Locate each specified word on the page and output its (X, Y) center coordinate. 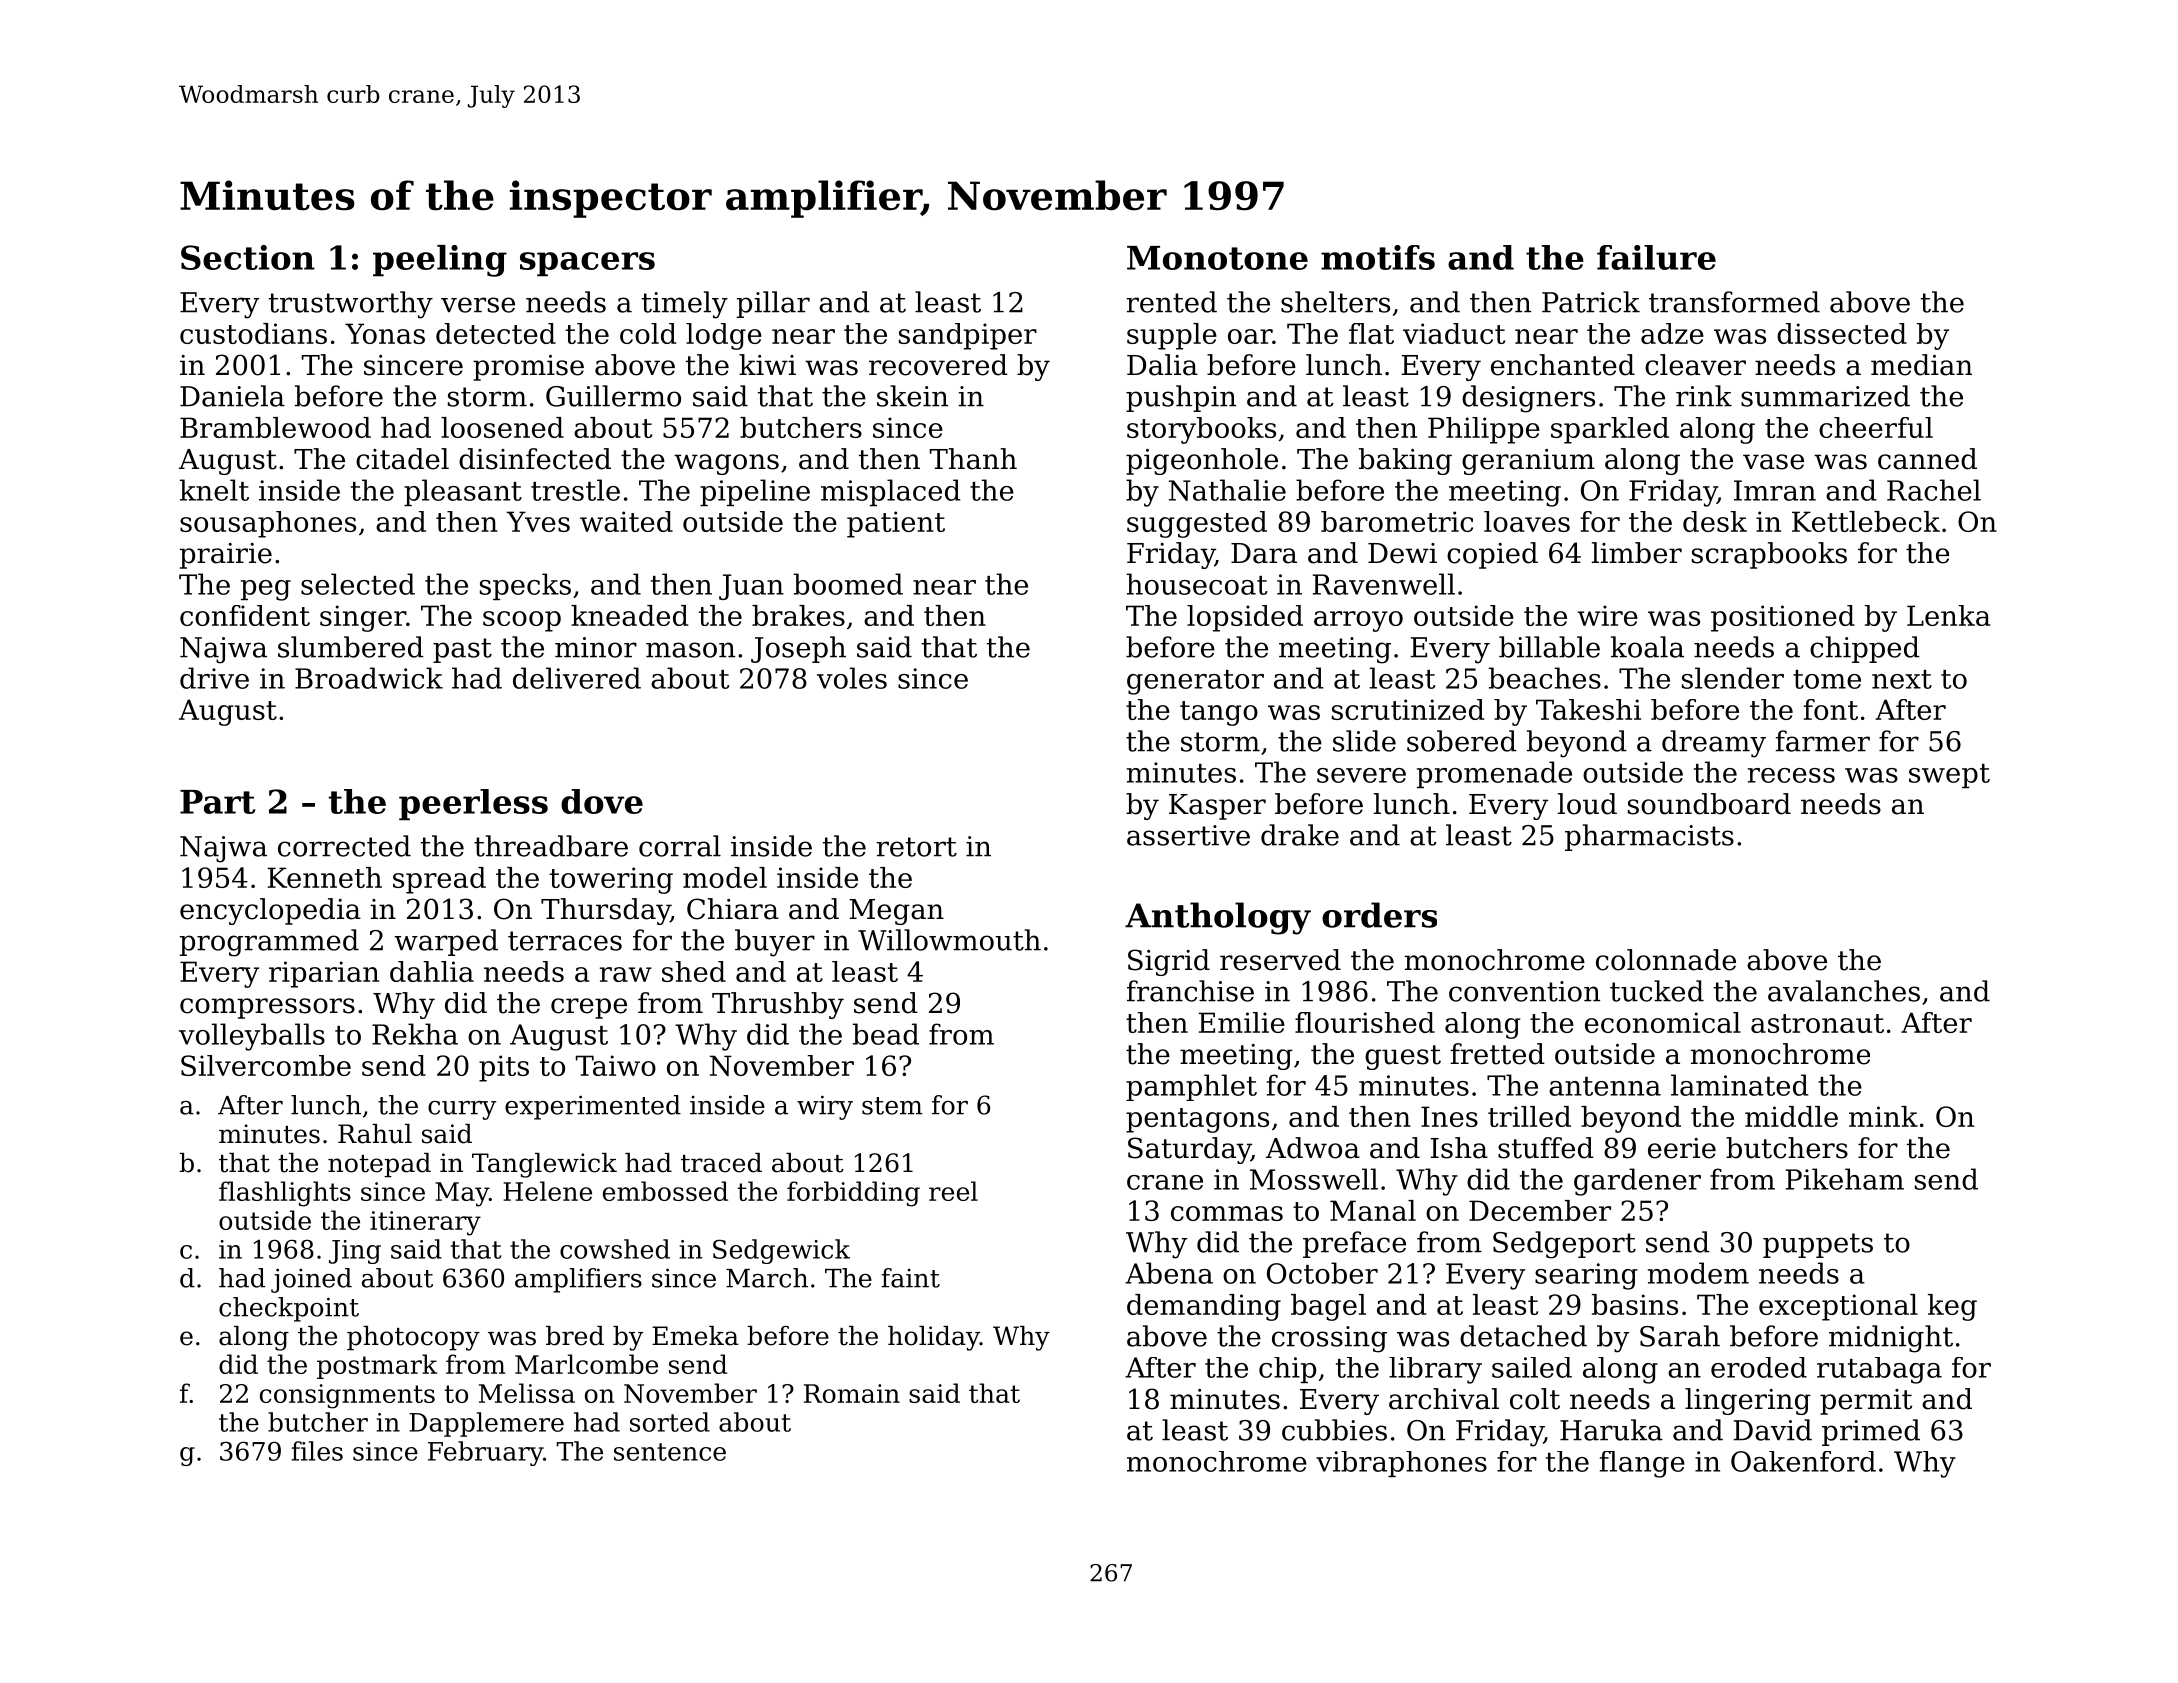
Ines (1449, 1116)
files (317, 1451)
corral (680, 846)
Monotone (1217, 258)
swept (1949, 776)
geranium (1528, 462)
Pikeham (1845, 1179)
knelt (214, 490)
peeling (440, 261)
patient (896, 524)
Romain (852, 1393)
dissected (1842, 333)
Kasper (1217, 807)
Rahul (375, 1134)
